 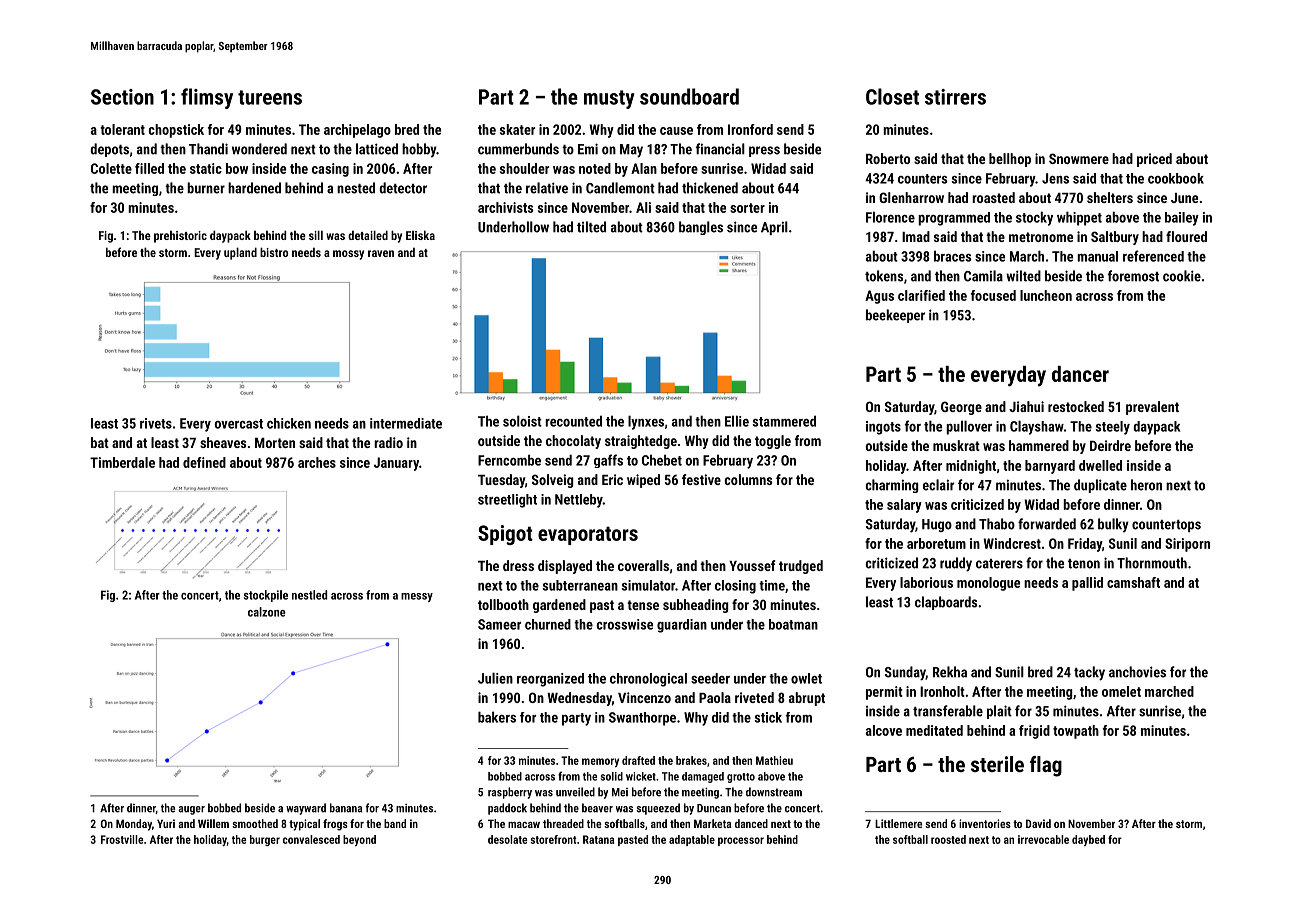 I want to click on George, so click(x=961, y=408).
